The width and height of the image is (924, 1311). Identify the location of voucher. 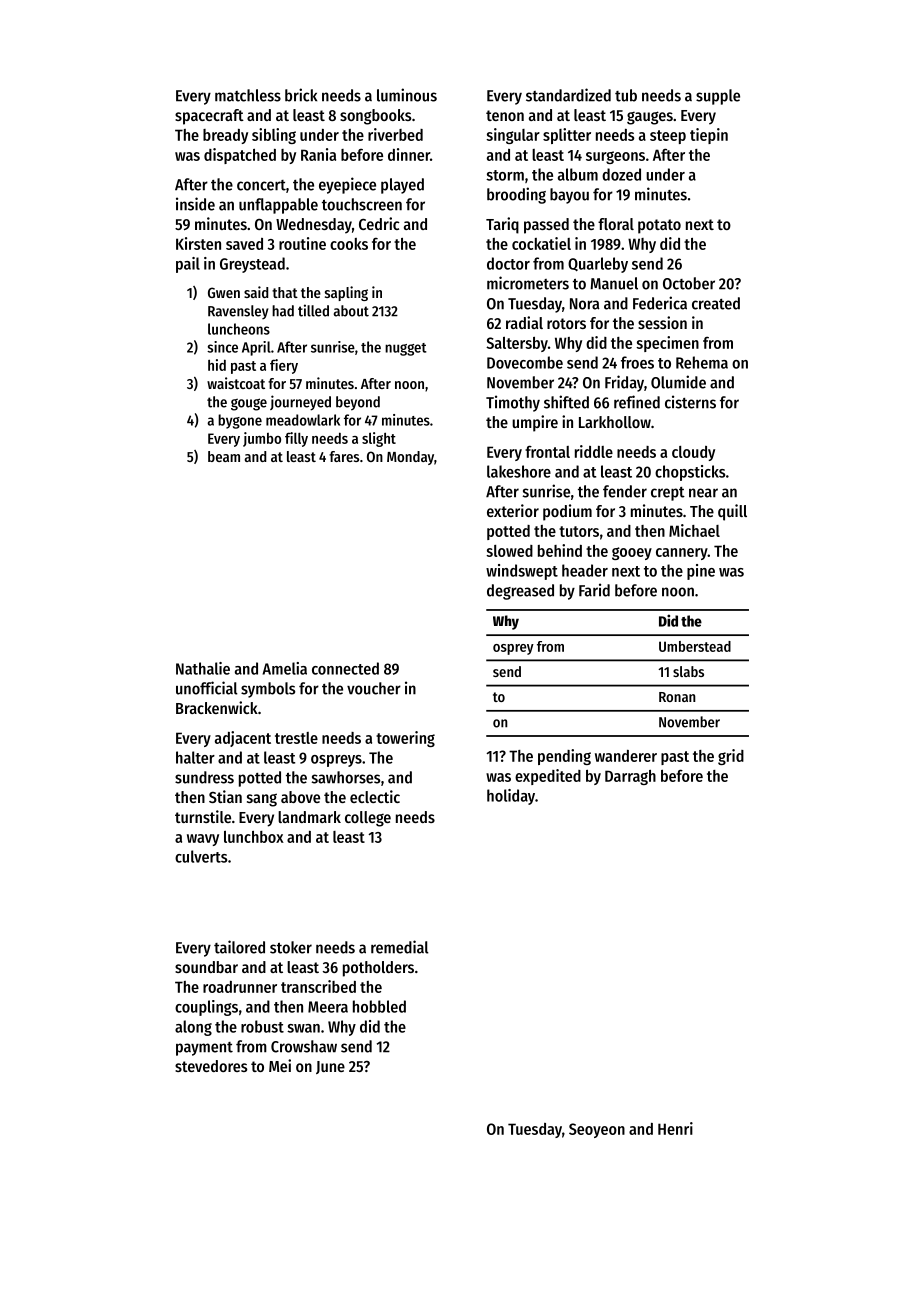
(374, 688).
